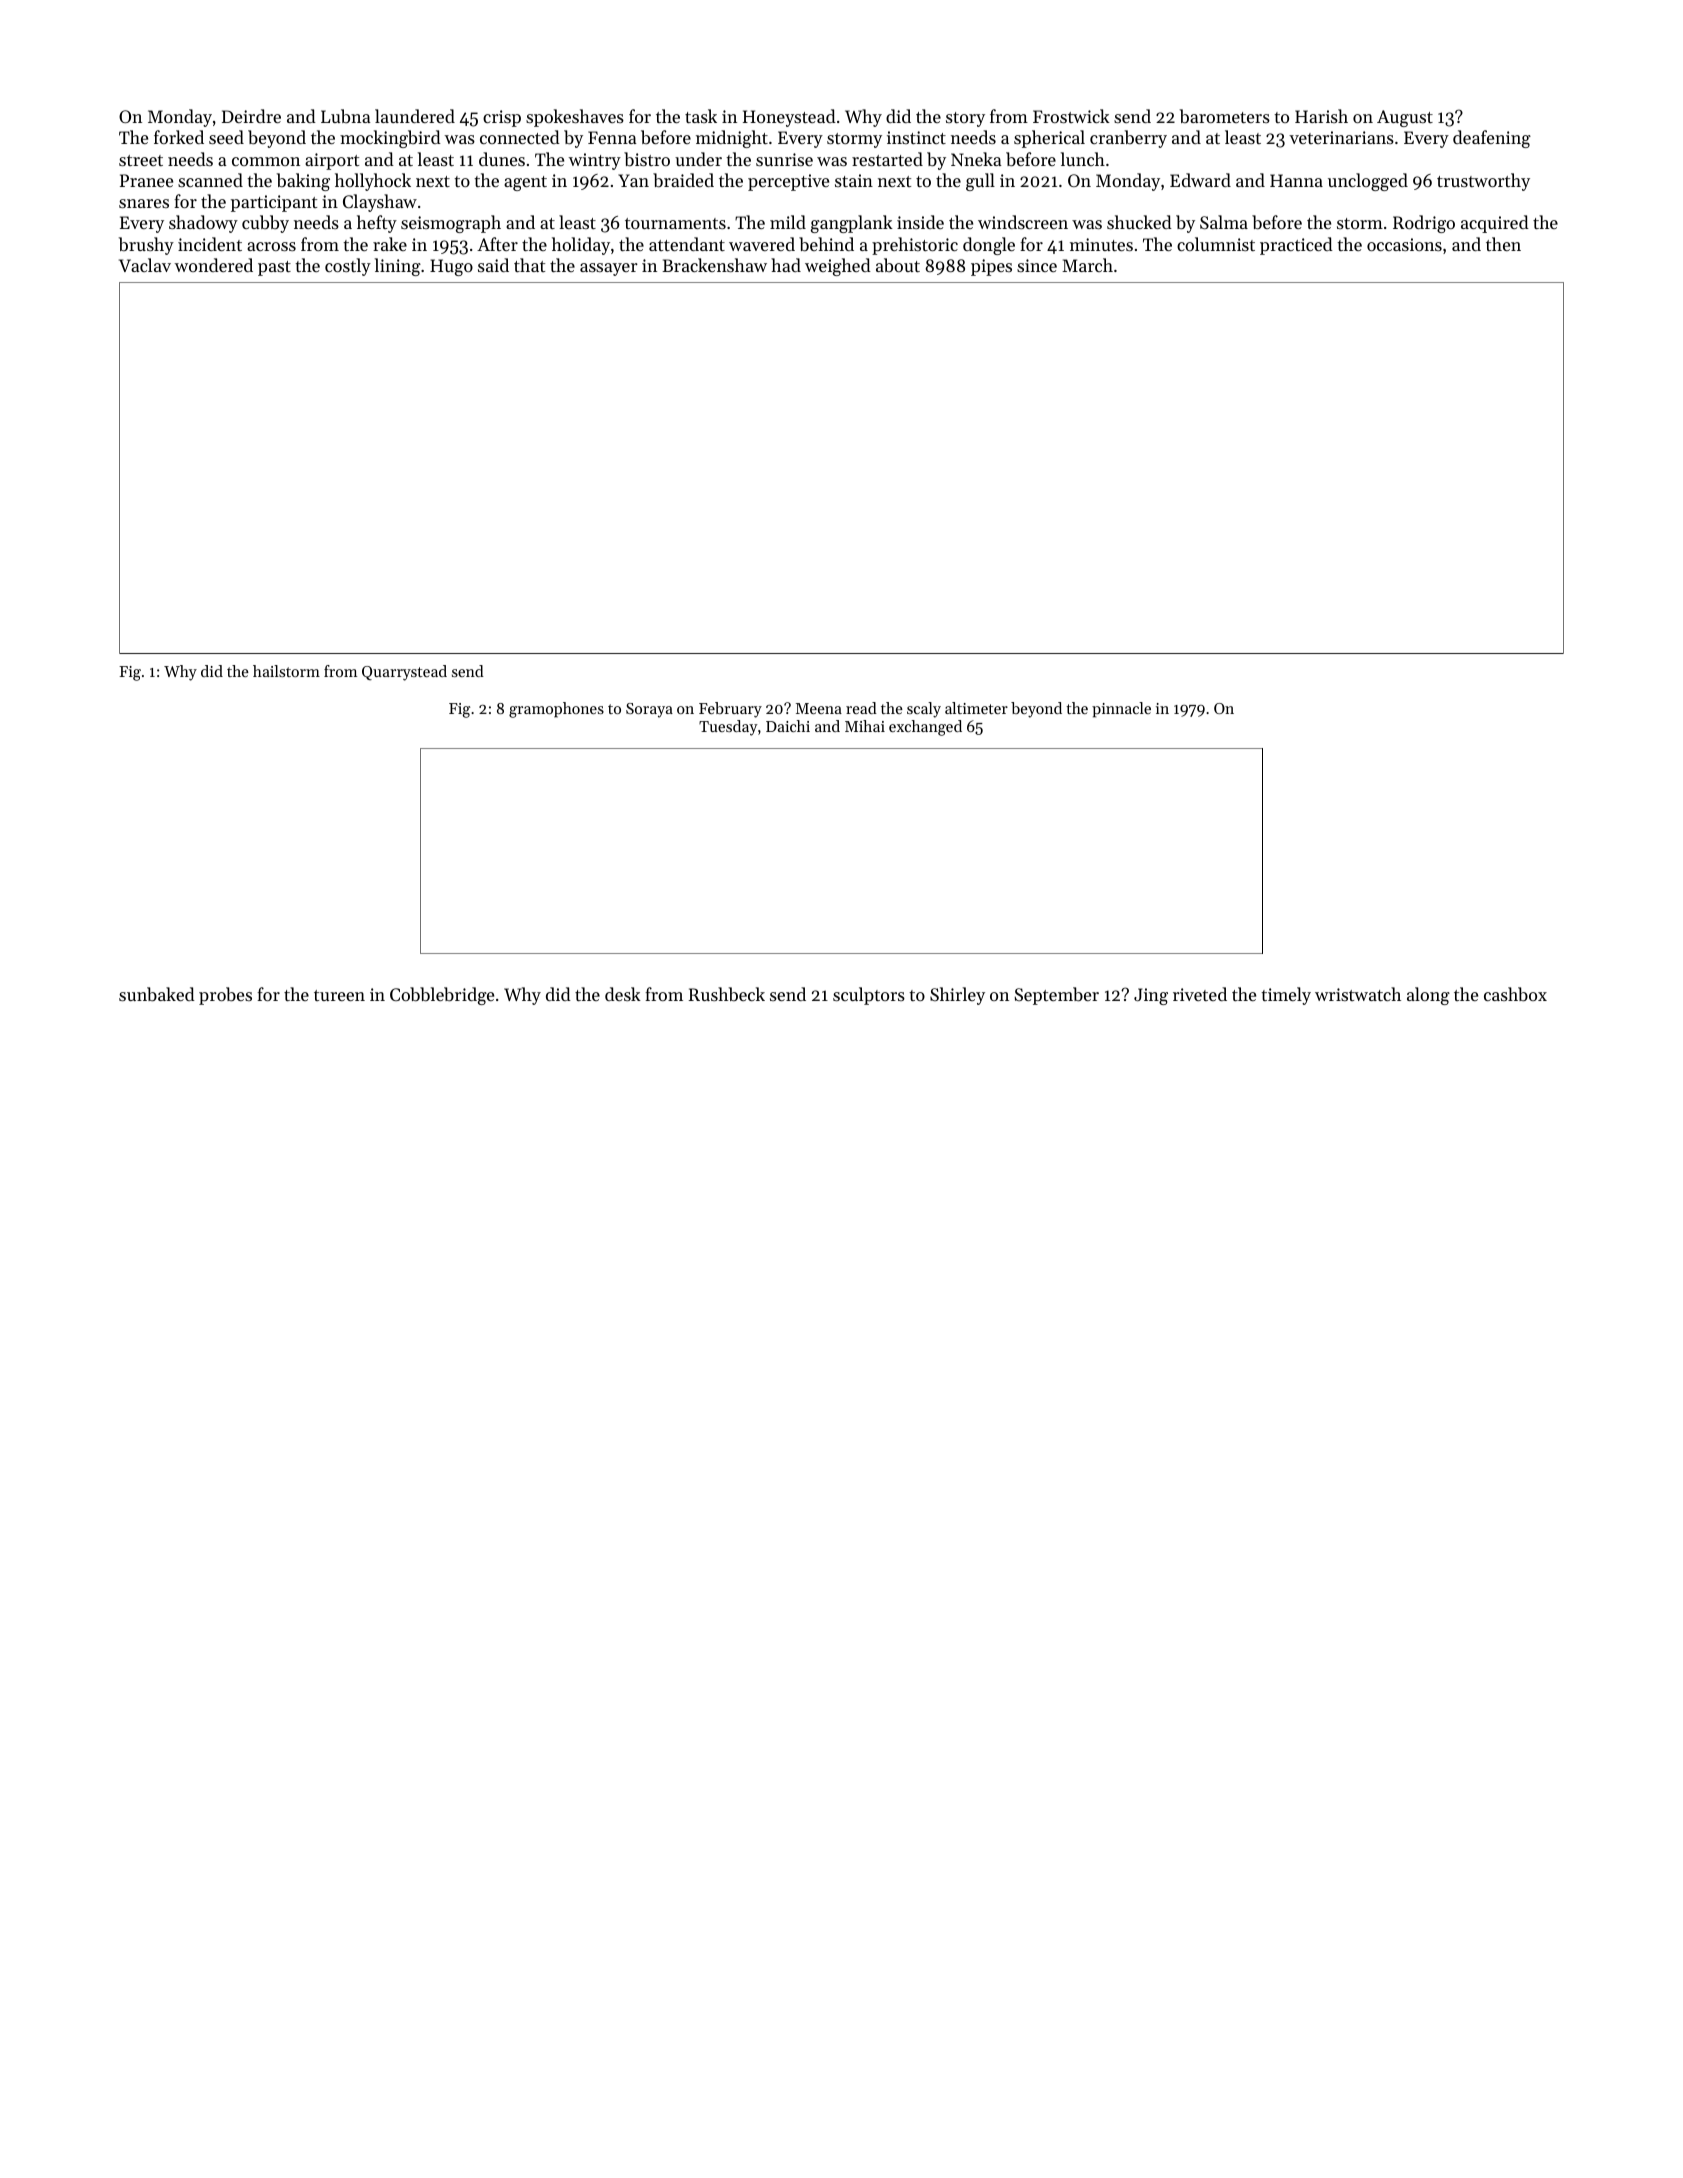 Image resolution: width=1683 pixels, height=2178 pixels. I want to click on pinnacle, so click(1121, 710).
